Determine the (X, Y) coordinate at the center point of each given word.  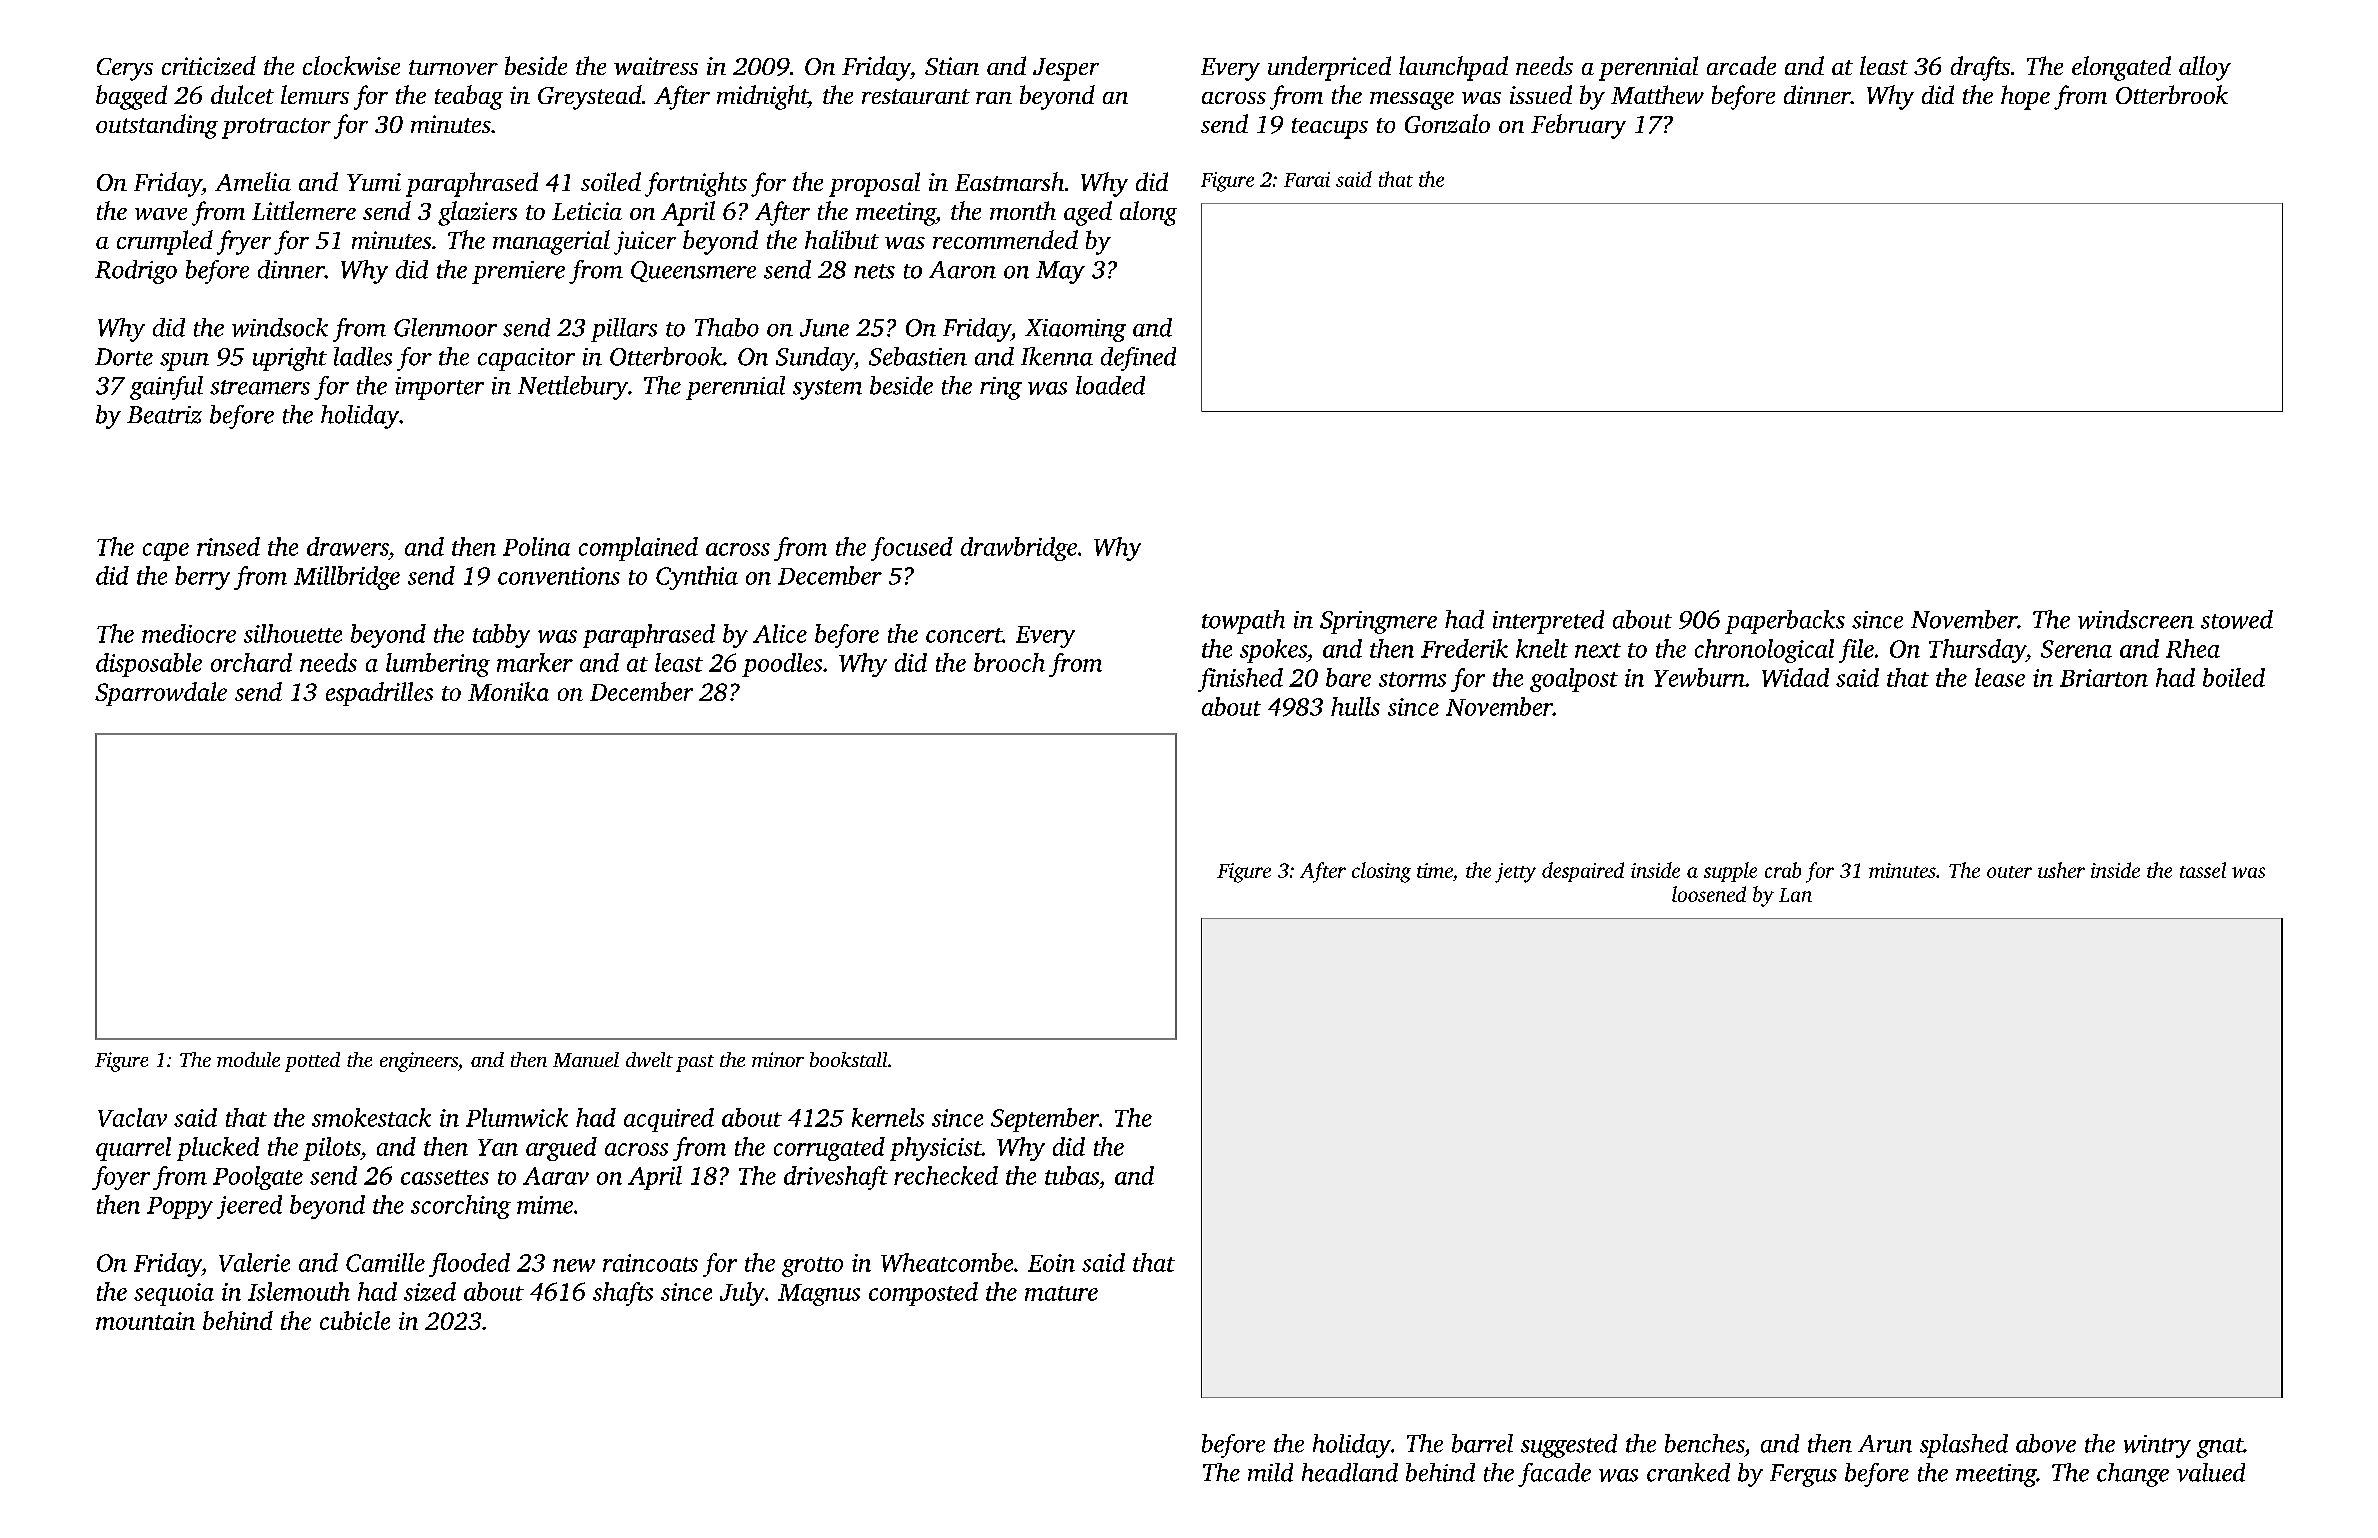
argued (561, 1149)
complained (638, 549)
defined (1138, 359)
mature (1061, 1293)
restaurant (916, 96)
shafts (623, 1294)
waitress (656, 66)
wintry (2157, 1446)
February (1578, 126)
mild (1270, 1472)
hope (2025, 97)
